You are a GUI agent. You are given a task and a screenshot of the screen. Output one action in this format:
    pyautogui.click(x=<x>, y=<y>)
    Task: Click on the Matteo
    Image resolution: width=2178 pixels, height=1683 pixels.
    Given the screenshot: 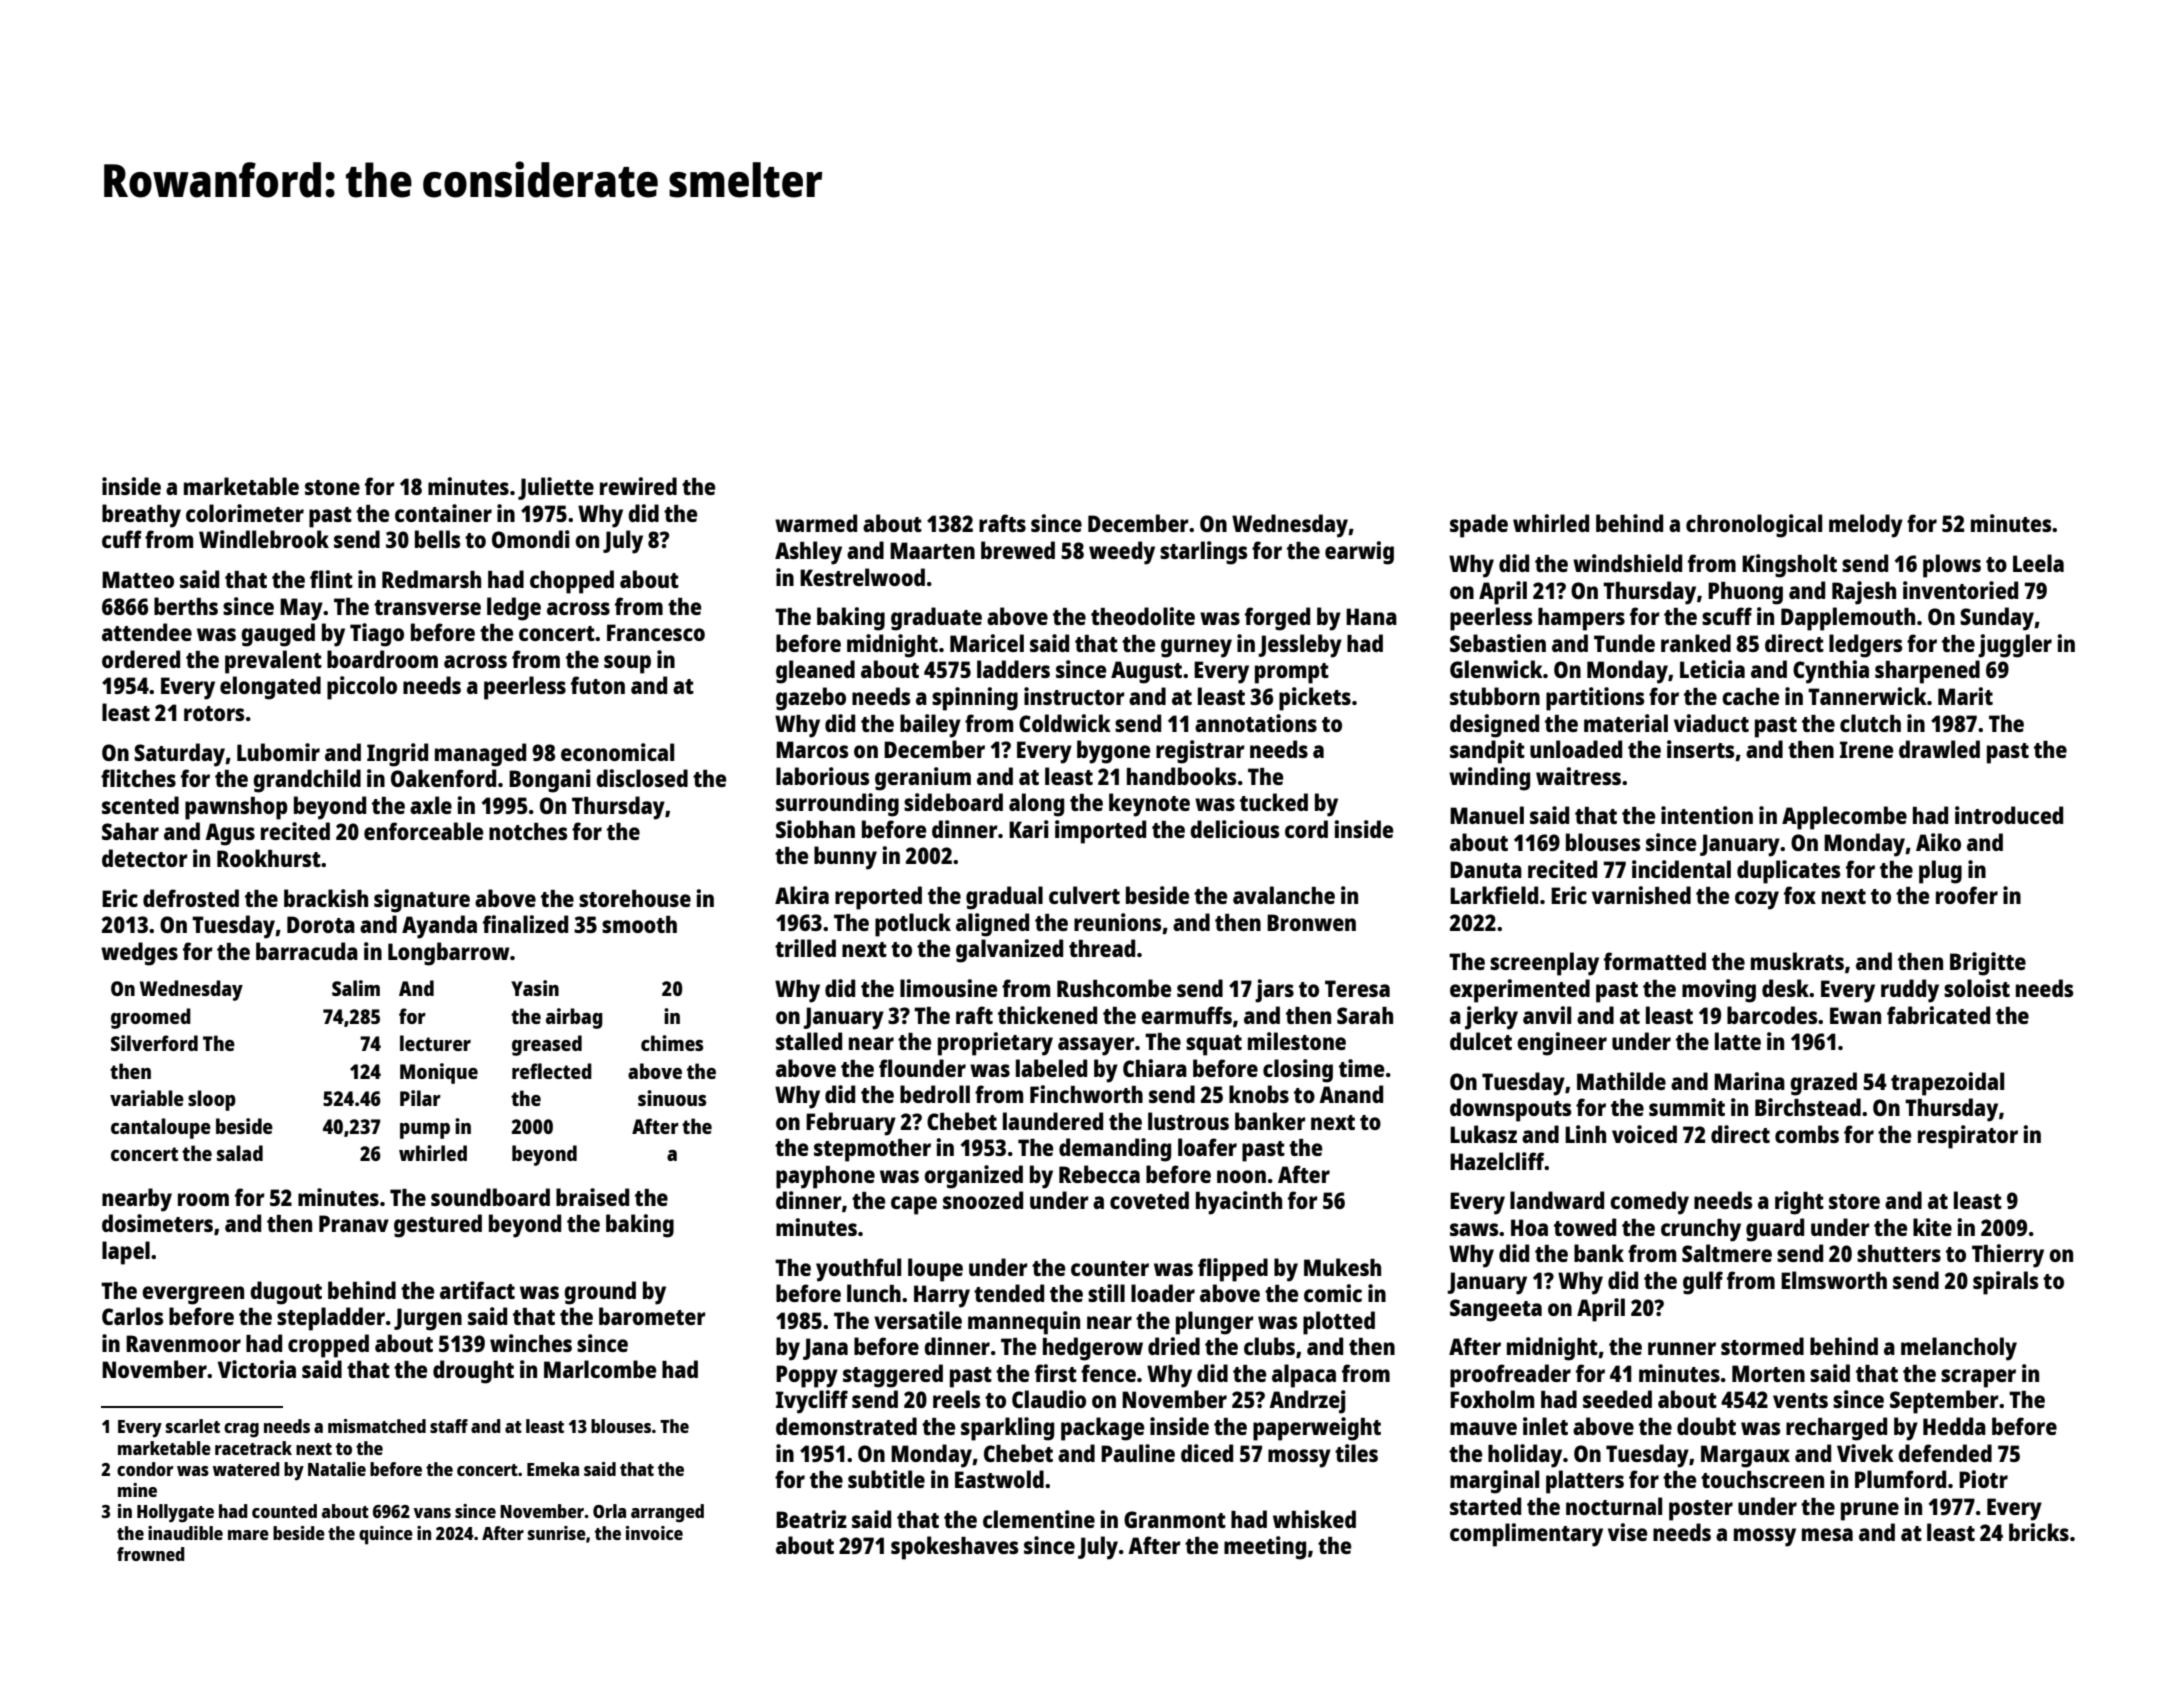 What is the action you would take?
    pyautogui.click(x=138, y=579)
